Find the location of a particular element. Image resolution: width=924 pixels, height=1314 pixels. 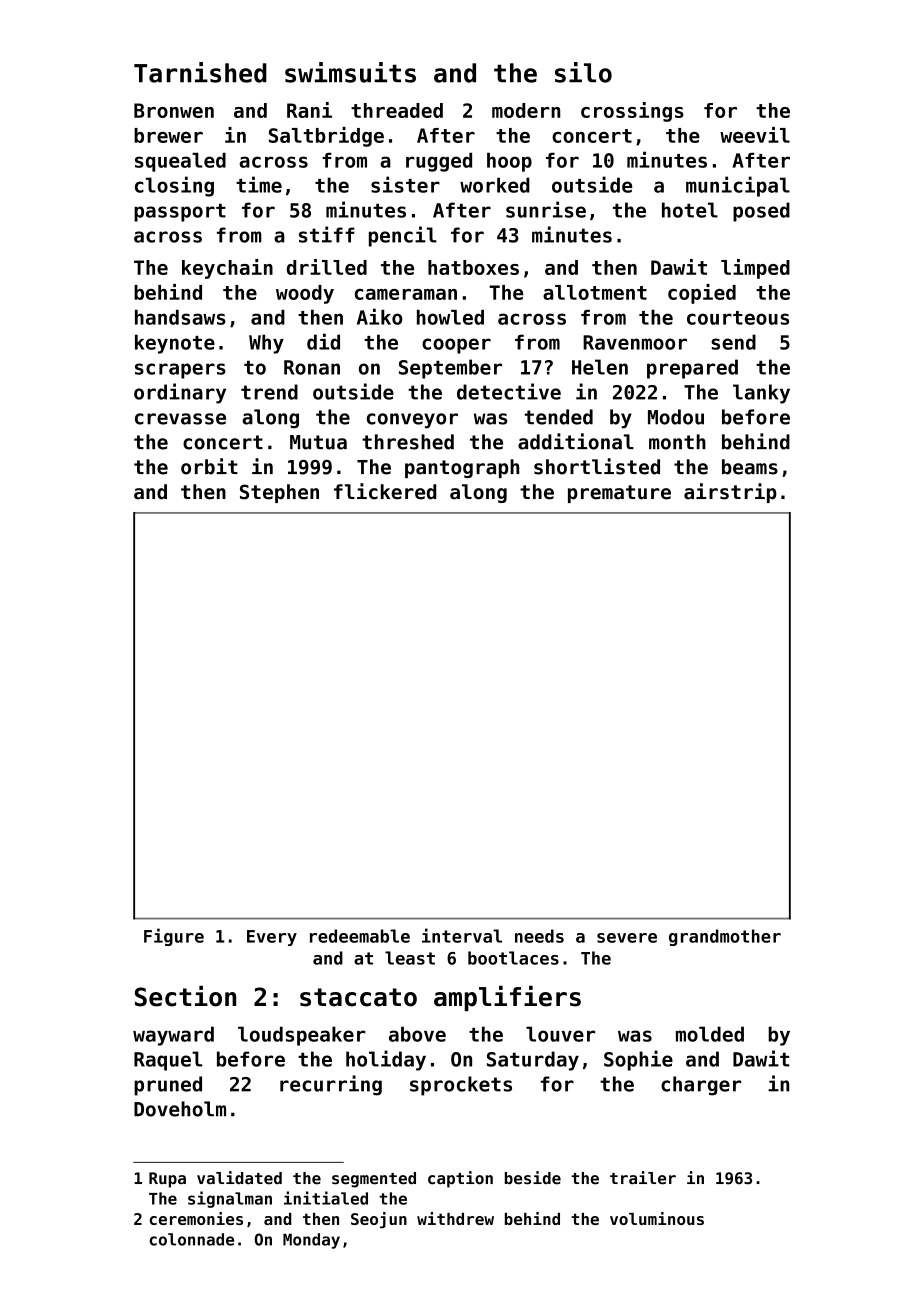

redeemable is located at coordinates (360, 936).
